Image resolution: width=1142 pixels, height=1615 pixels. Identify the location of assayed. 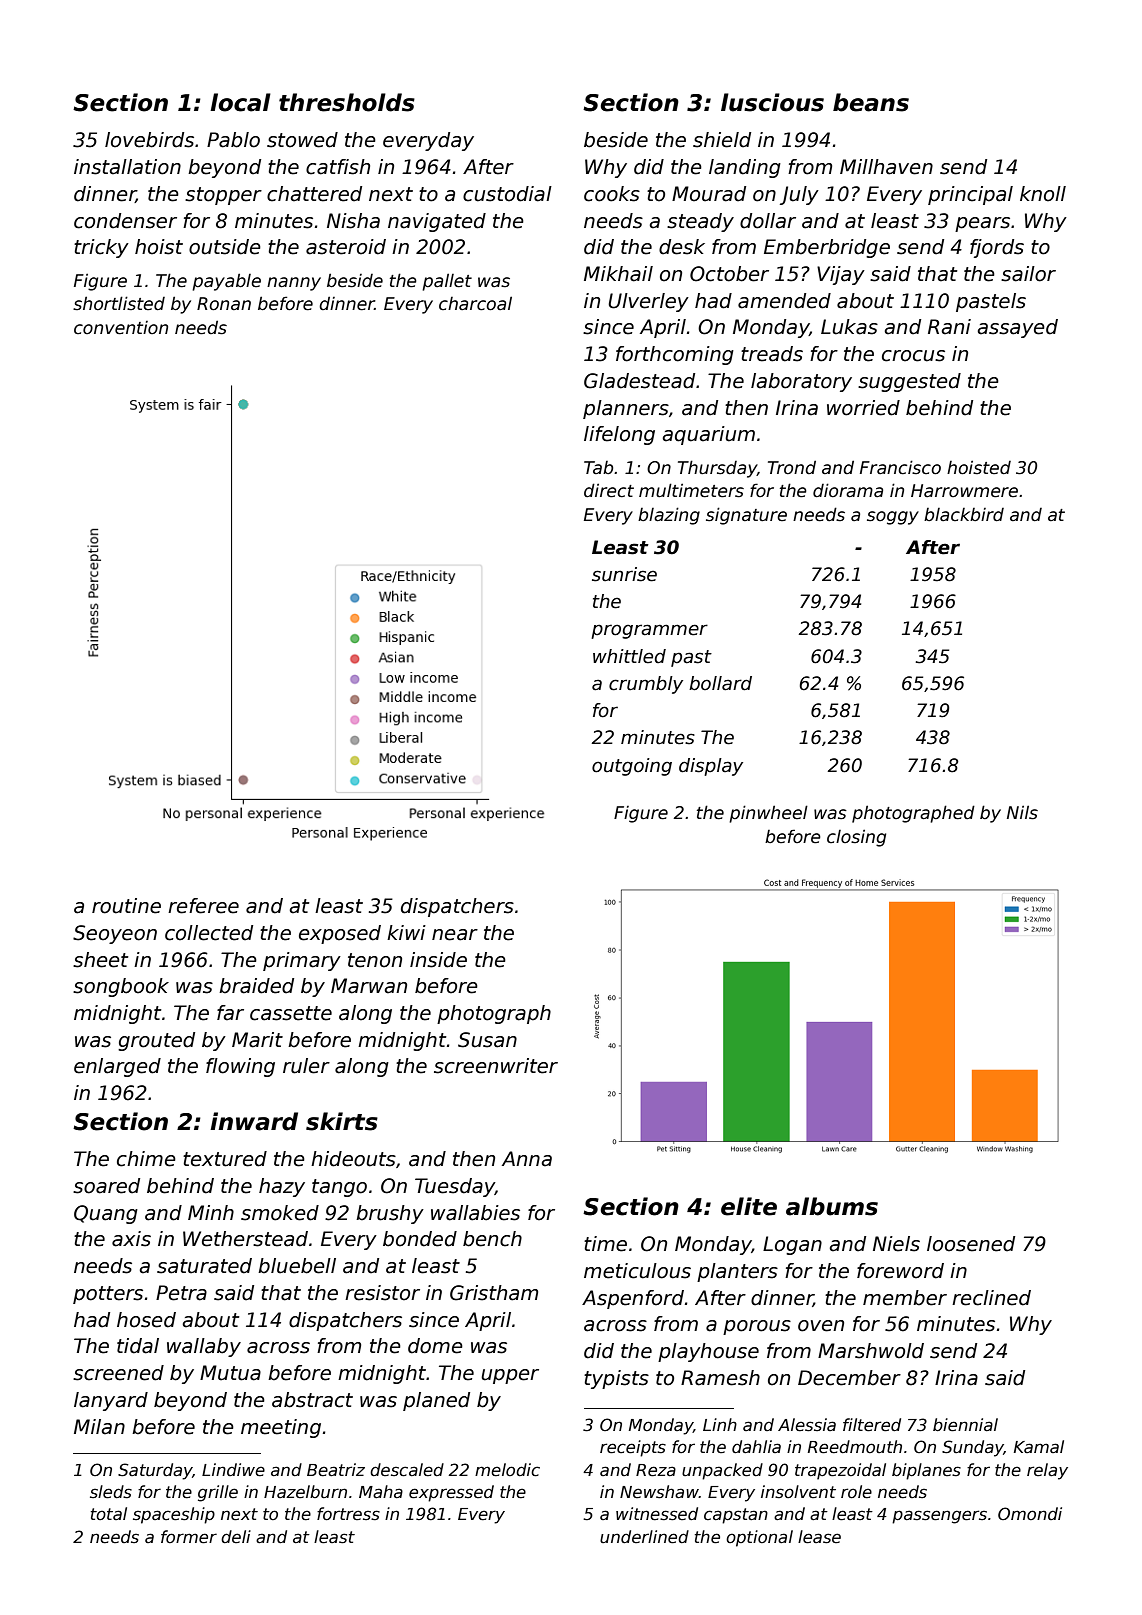
(1017, 328).
